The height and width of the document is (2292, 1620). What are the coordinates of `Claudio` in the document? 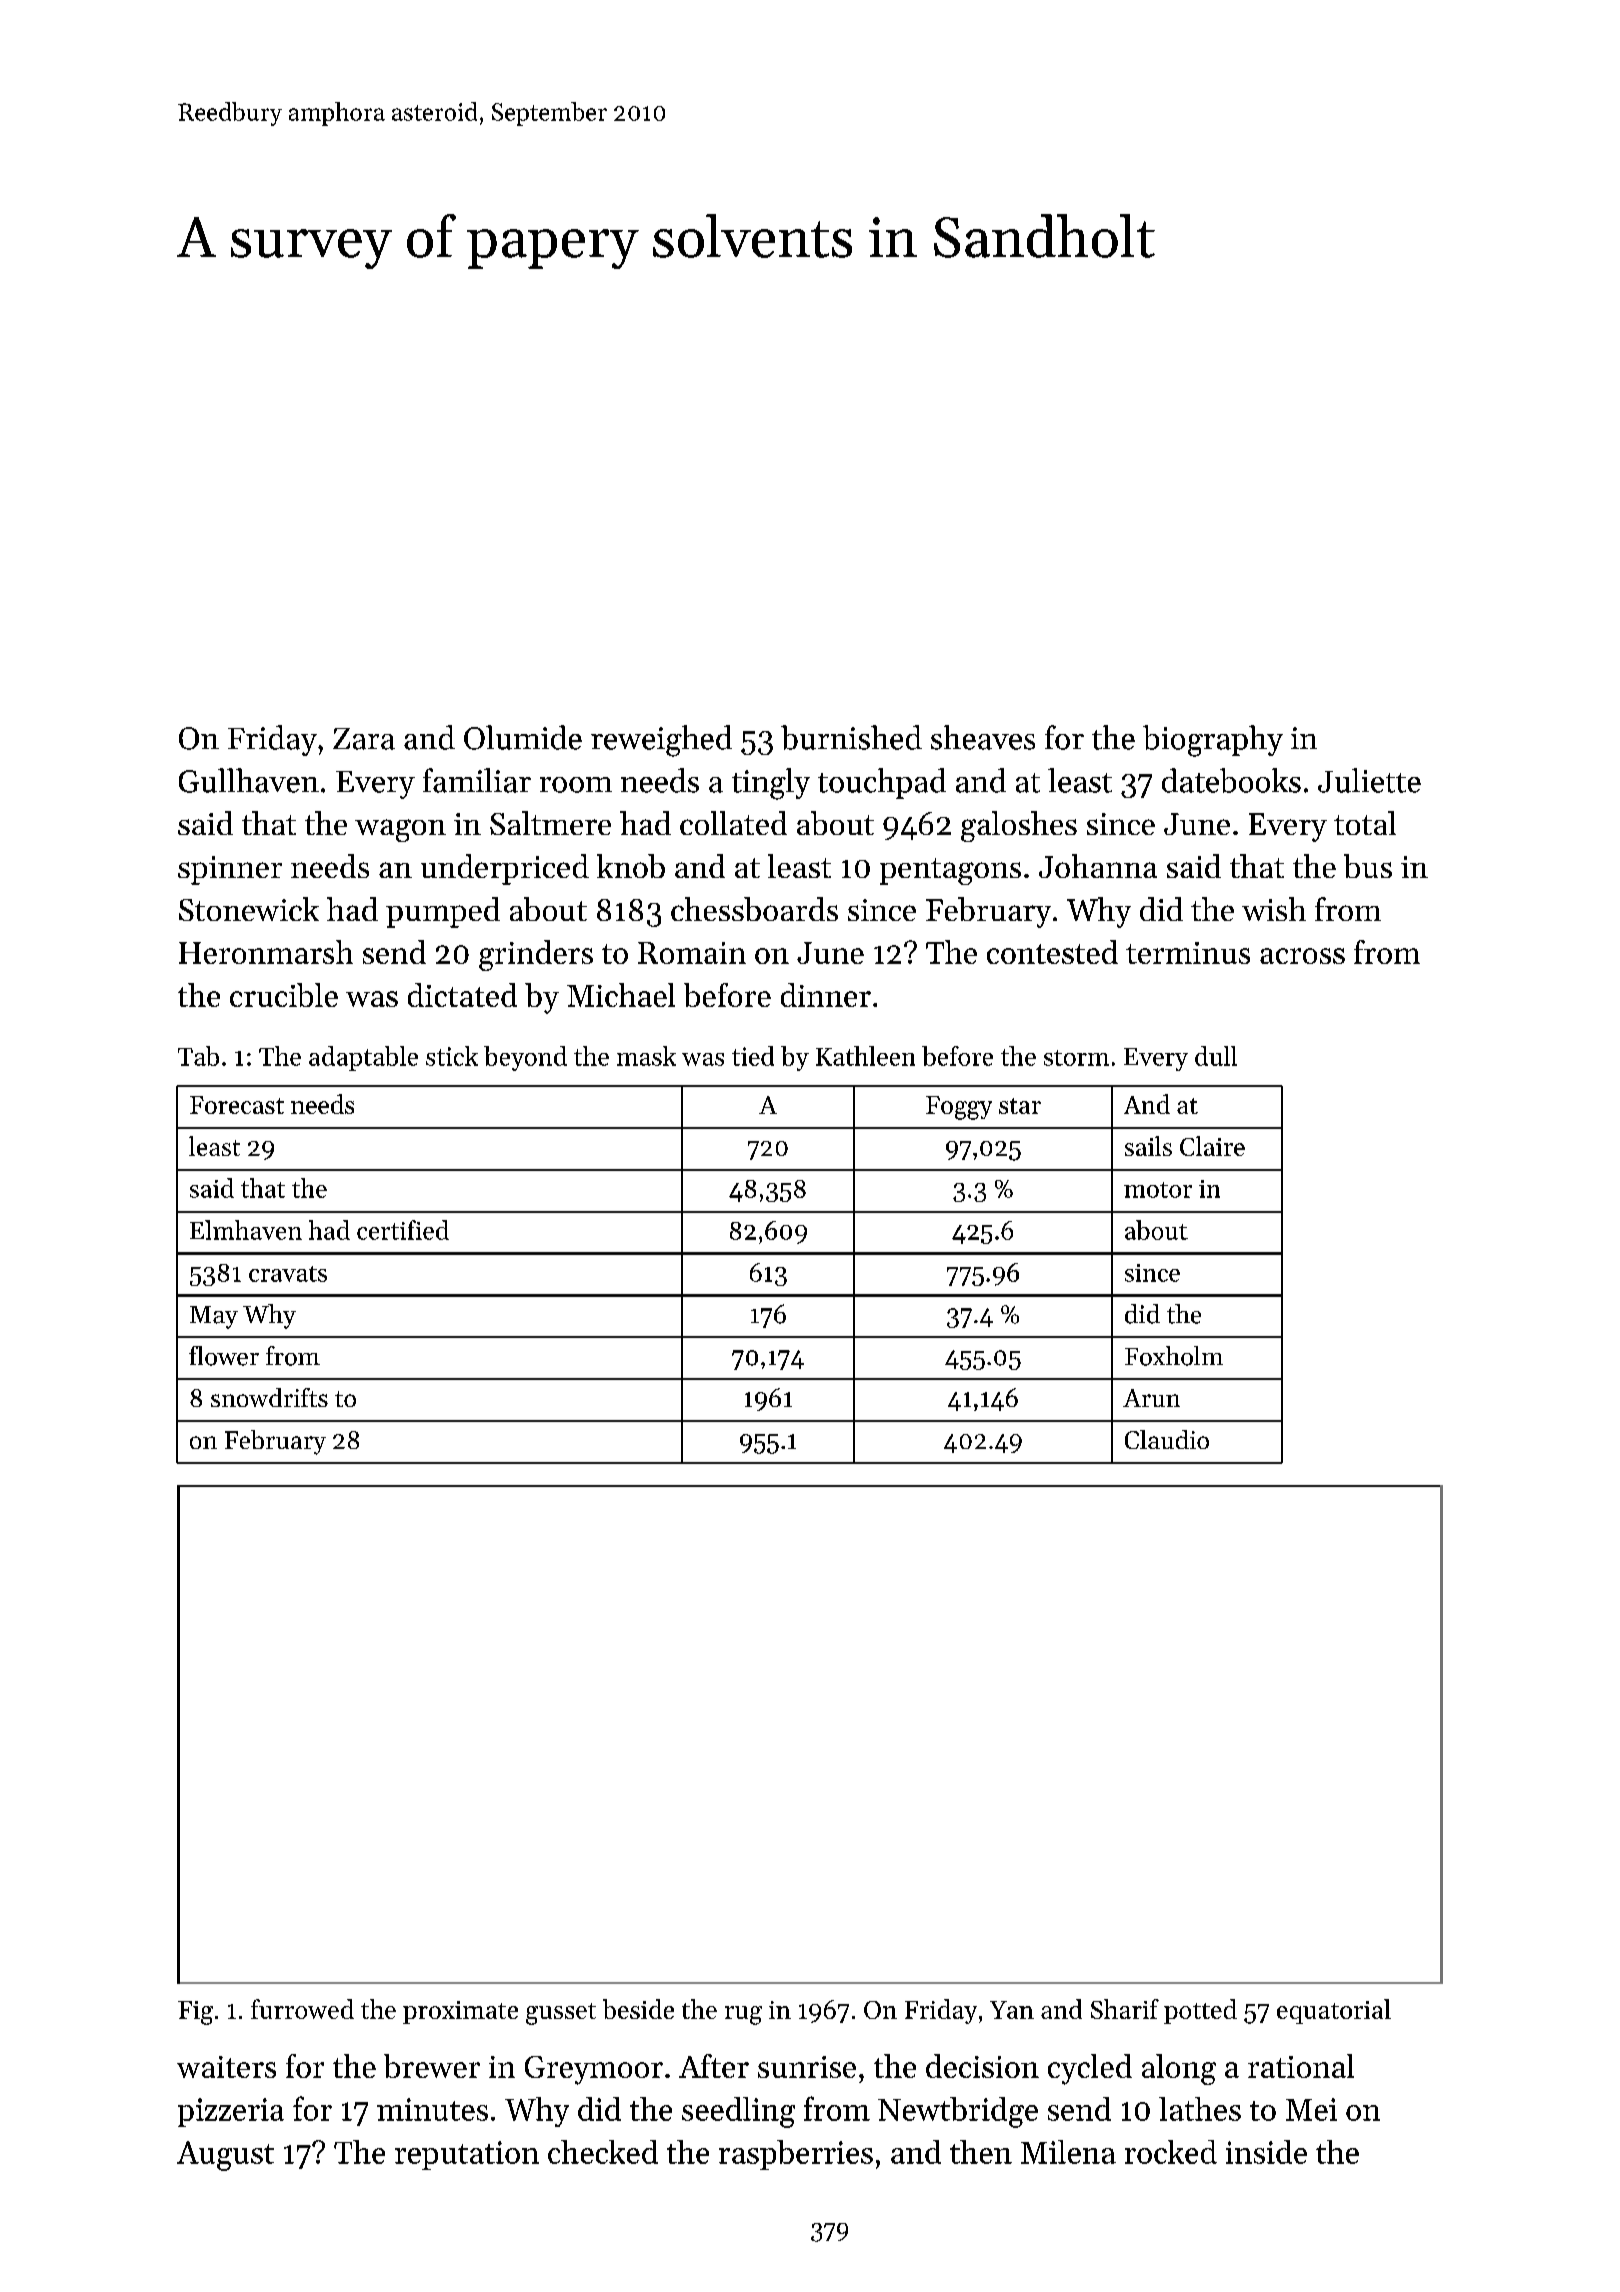 It's located at (1167, 1439).
